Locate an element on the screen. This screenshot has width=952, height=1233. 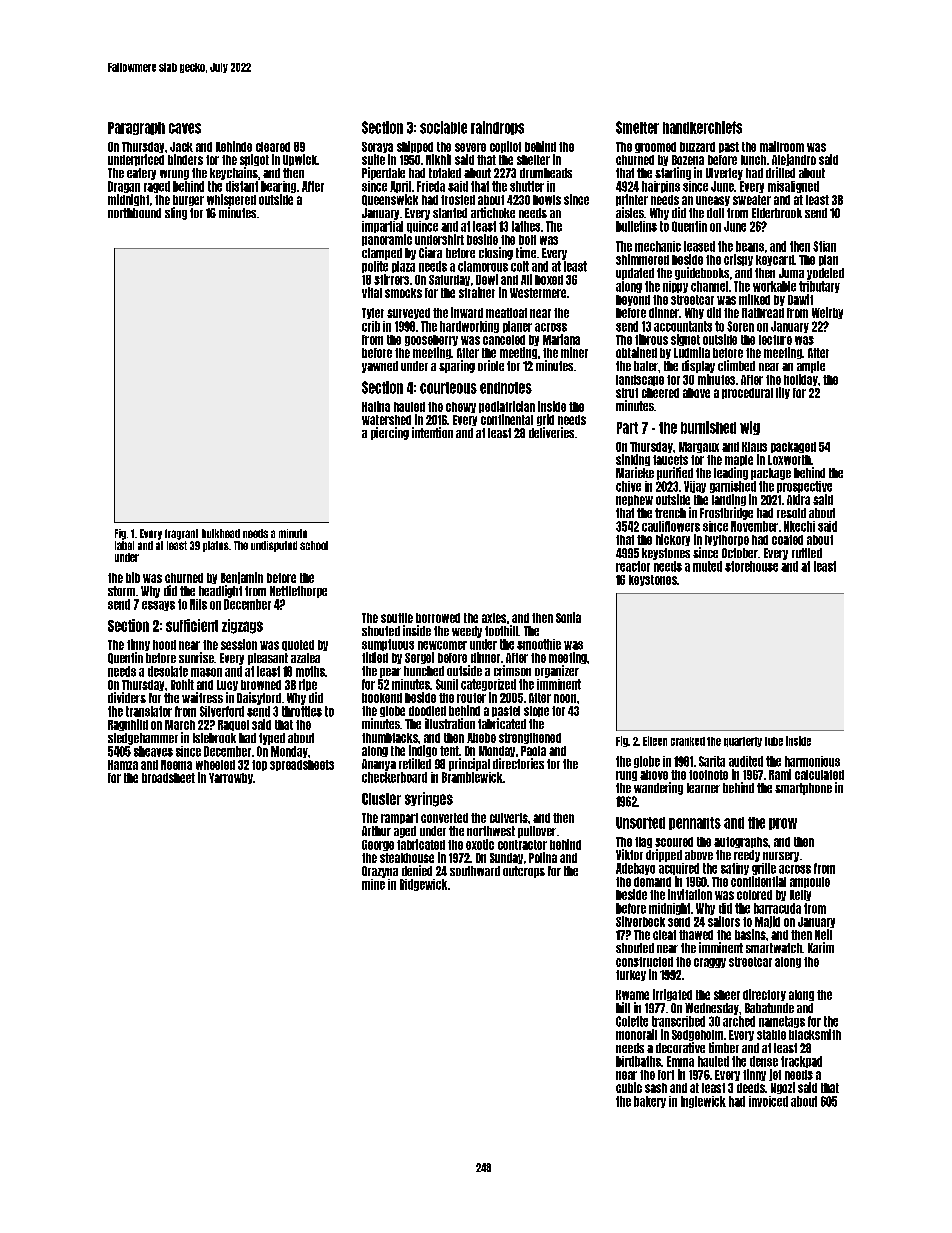
clamorous is located at coordinates (483, 266).
